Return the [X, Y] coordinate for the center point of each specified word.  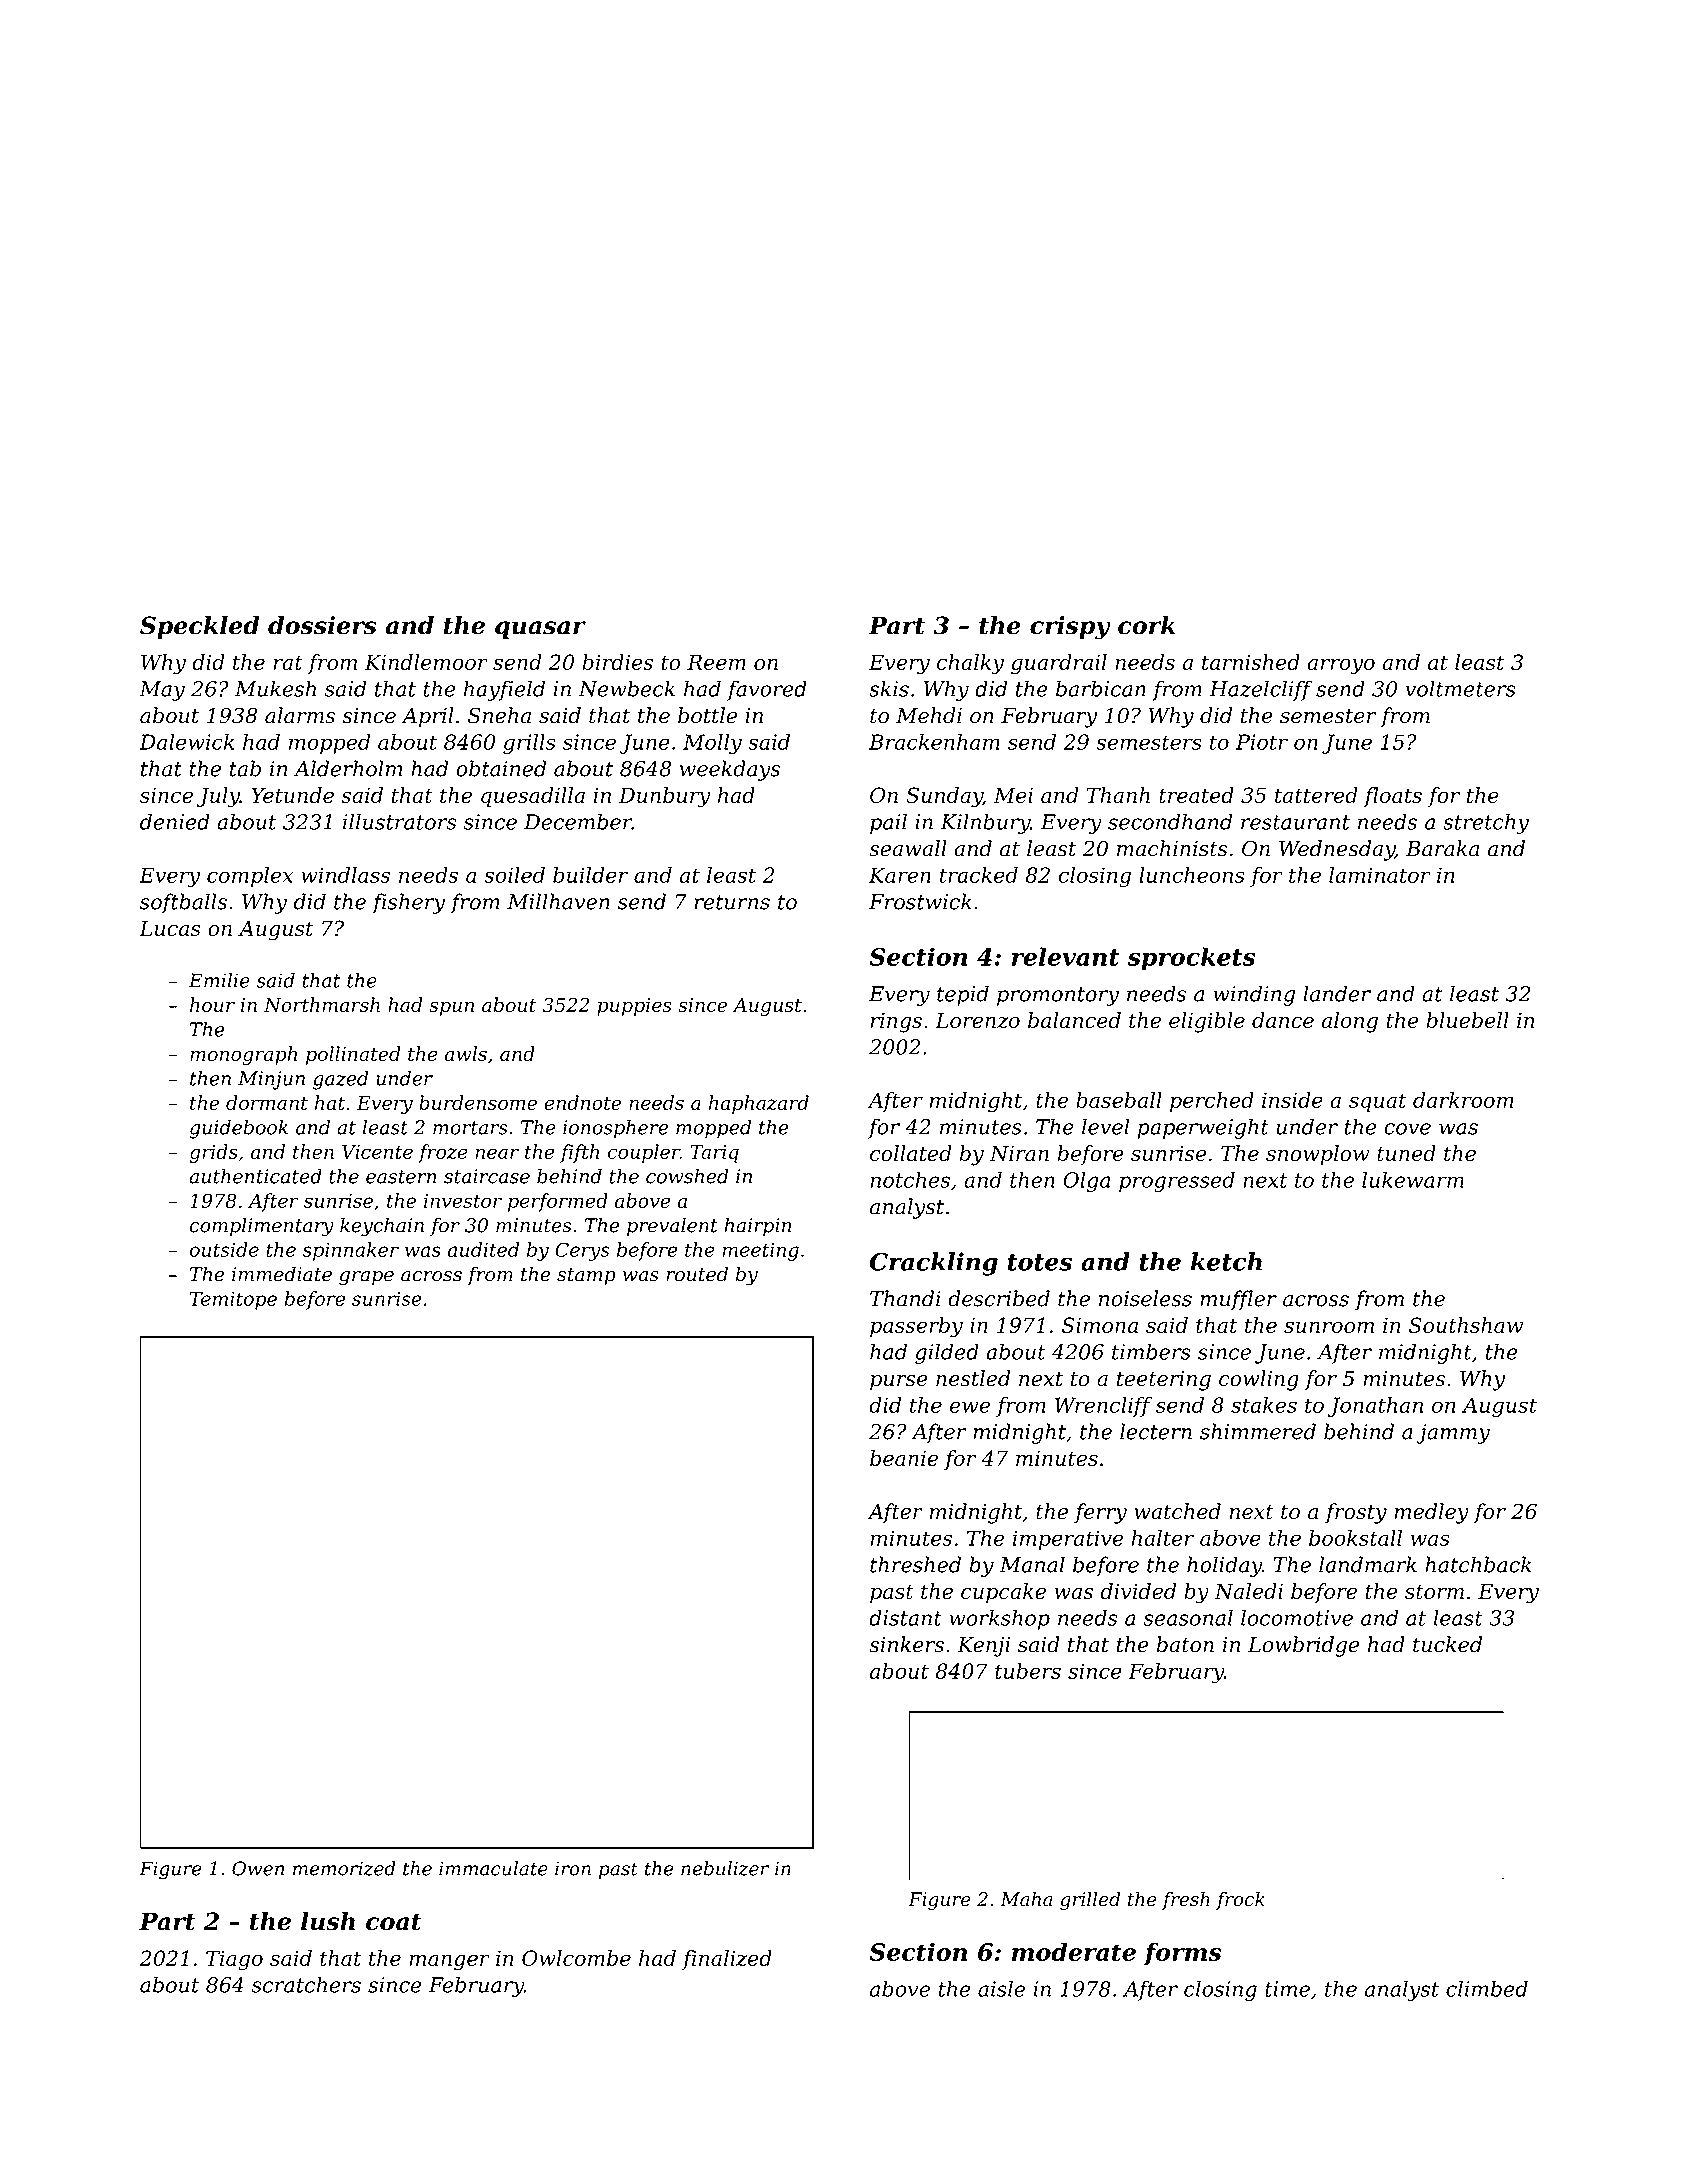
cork [1147, 625]
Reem [716, 662]
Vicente [377, 1152]
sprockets [1191, 959]
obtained [501, 768]
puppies [634, 1007]
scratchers [306, 1984]
